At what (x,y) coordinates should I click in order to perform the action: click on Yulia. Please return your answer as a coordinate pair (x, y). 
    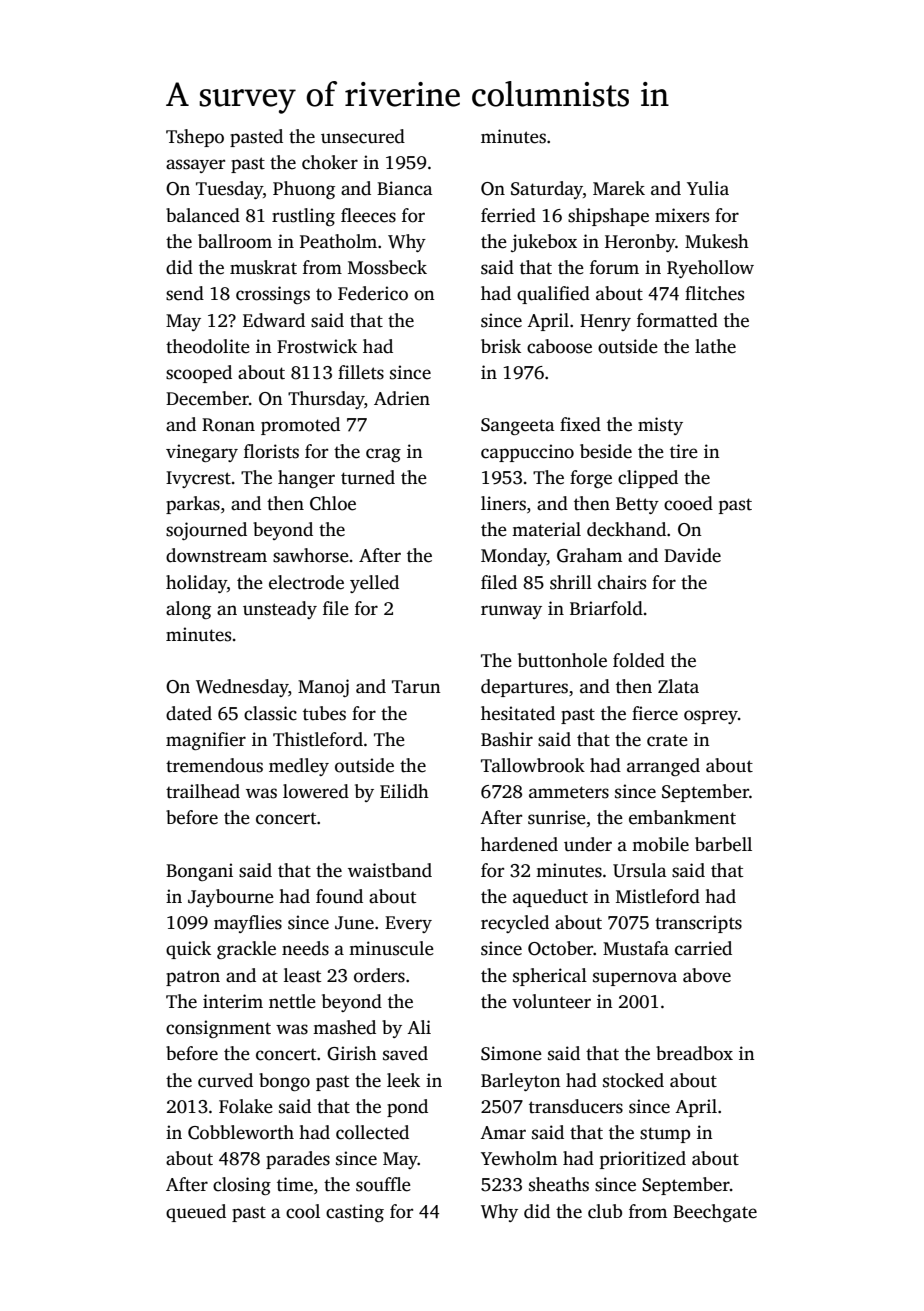
    Looking at the image, I should click on (708, 188).
